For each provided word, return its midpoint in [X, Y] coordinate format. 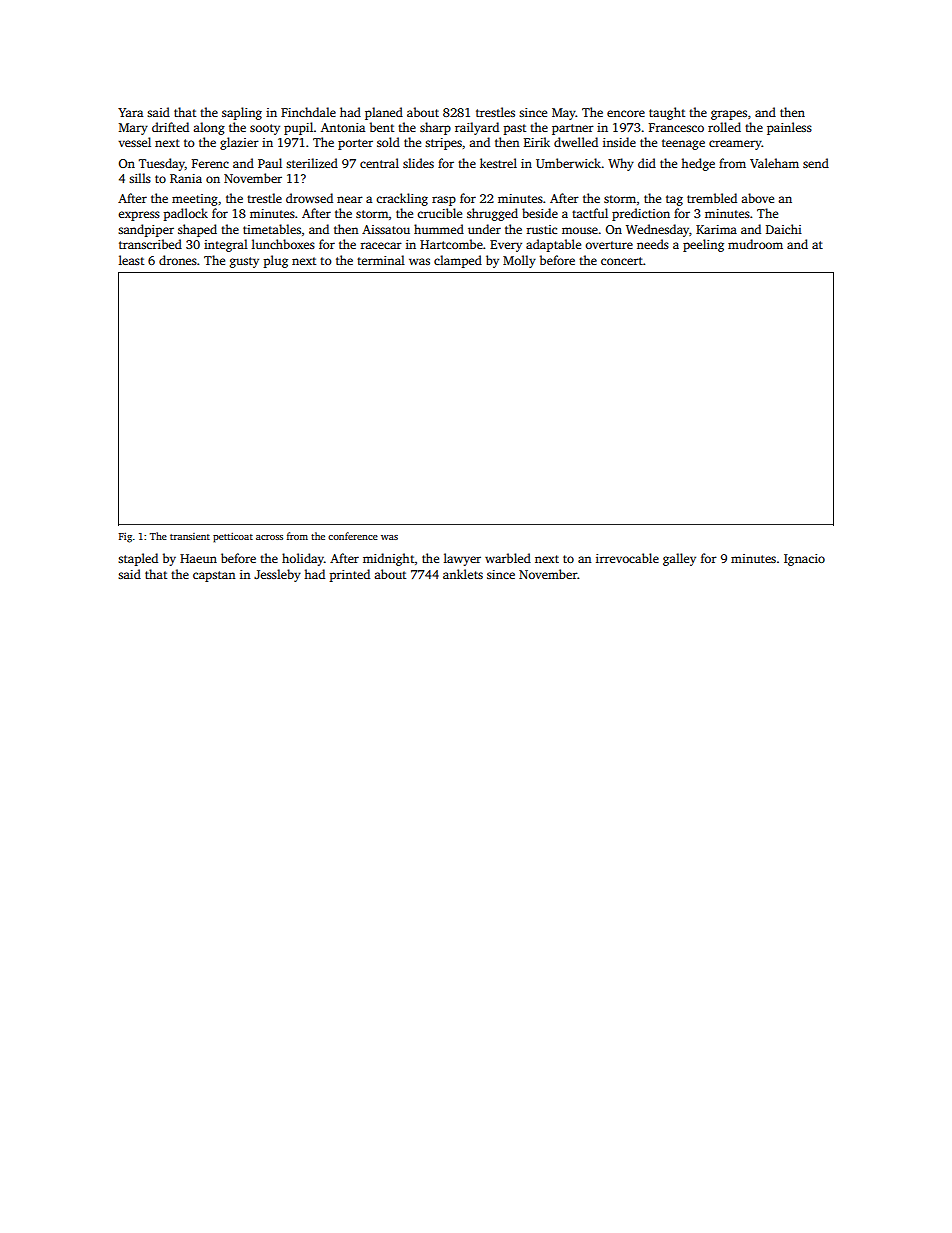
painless [789, 128]
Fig [125, 538]
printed [350, 575]
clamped [458, 261]
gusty [244, 262]
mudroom [755, 244]
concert [622, 261]
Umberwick [568, 163]
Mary [133, 129]
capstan [214, 576]
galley [679, 559]
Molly [519, 261]
